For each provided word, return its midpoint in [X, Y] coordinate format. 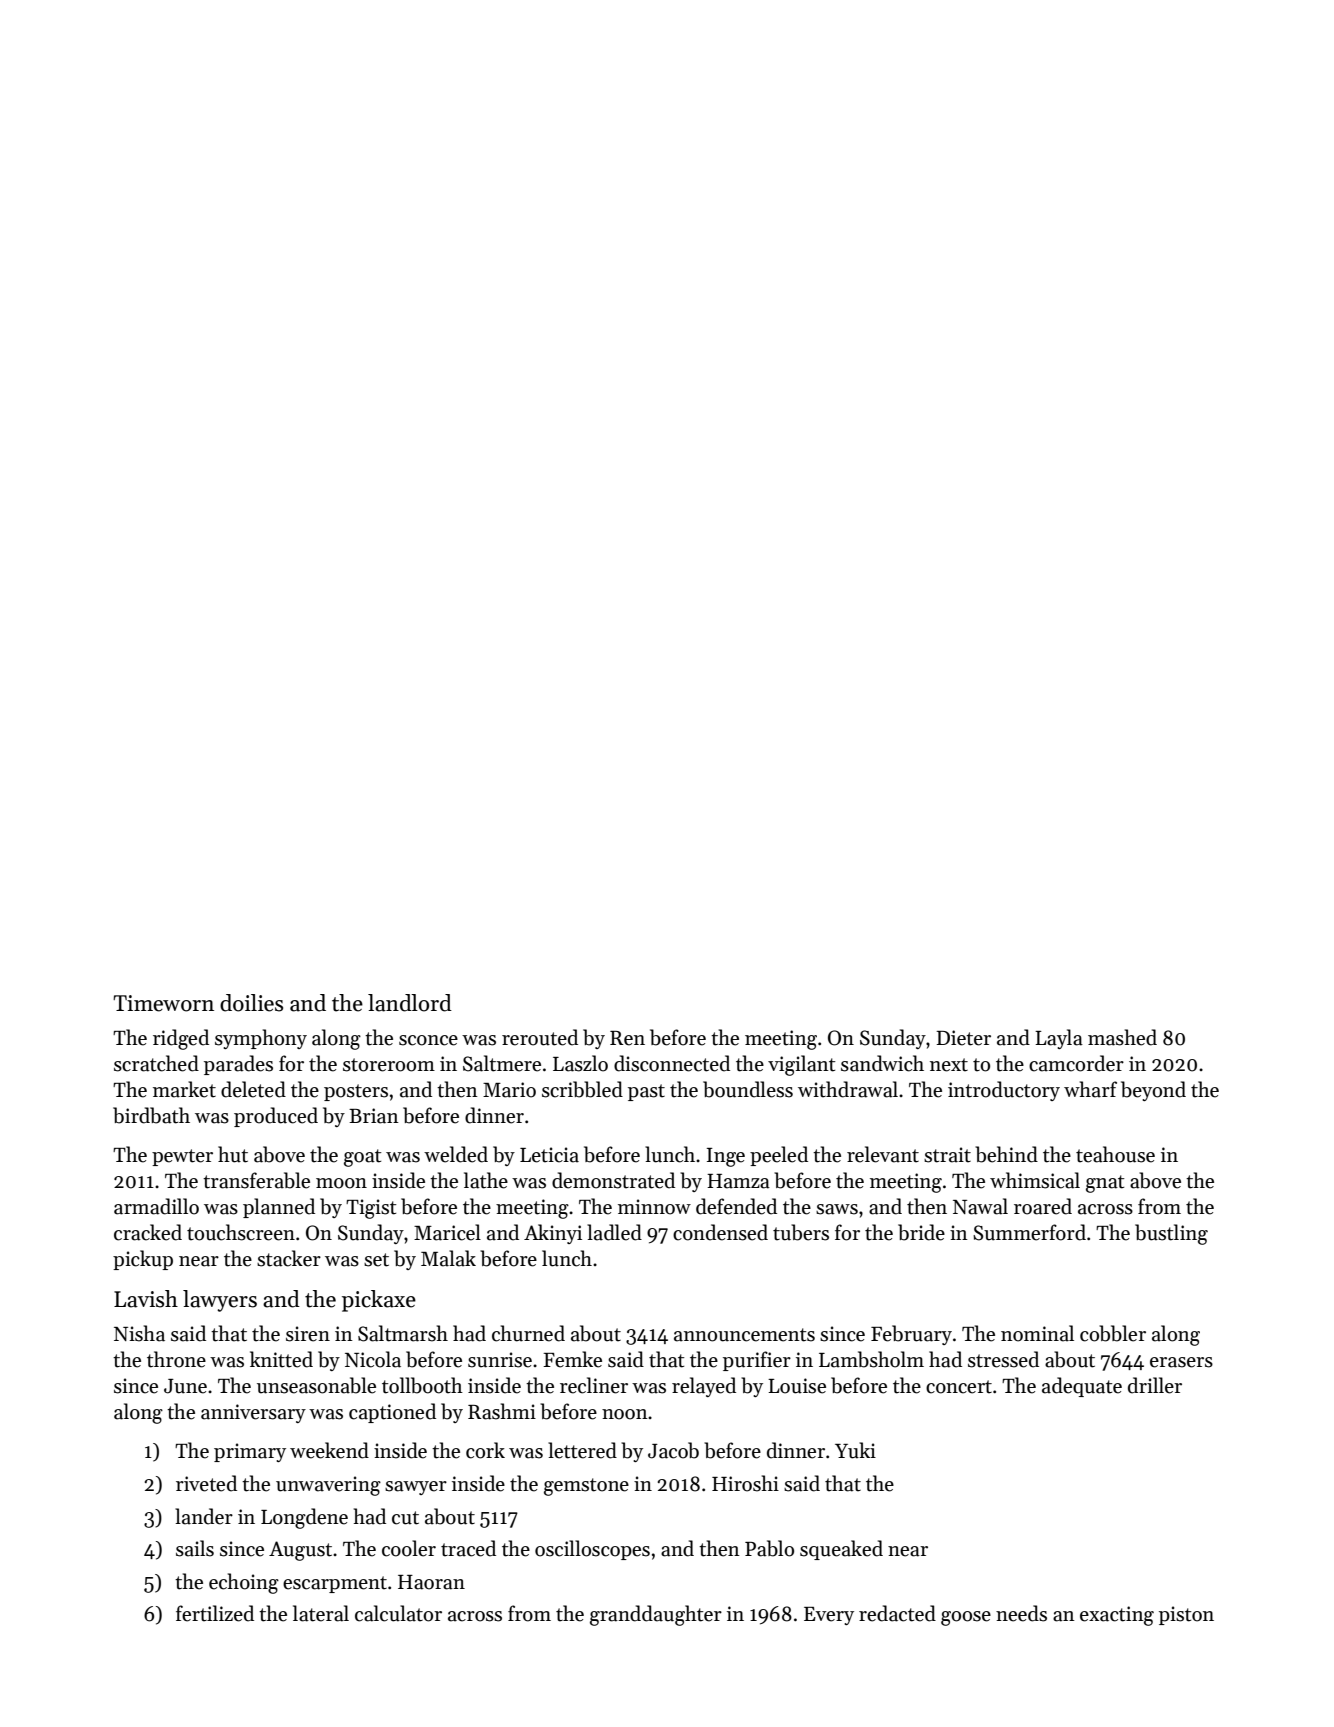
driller [1155, 1385]
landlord [410, 1003]
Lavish [146, 1299]
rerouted [540, 1037]
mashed [1122, 1037]
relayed [704, 1387]
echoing [244, 1583]
